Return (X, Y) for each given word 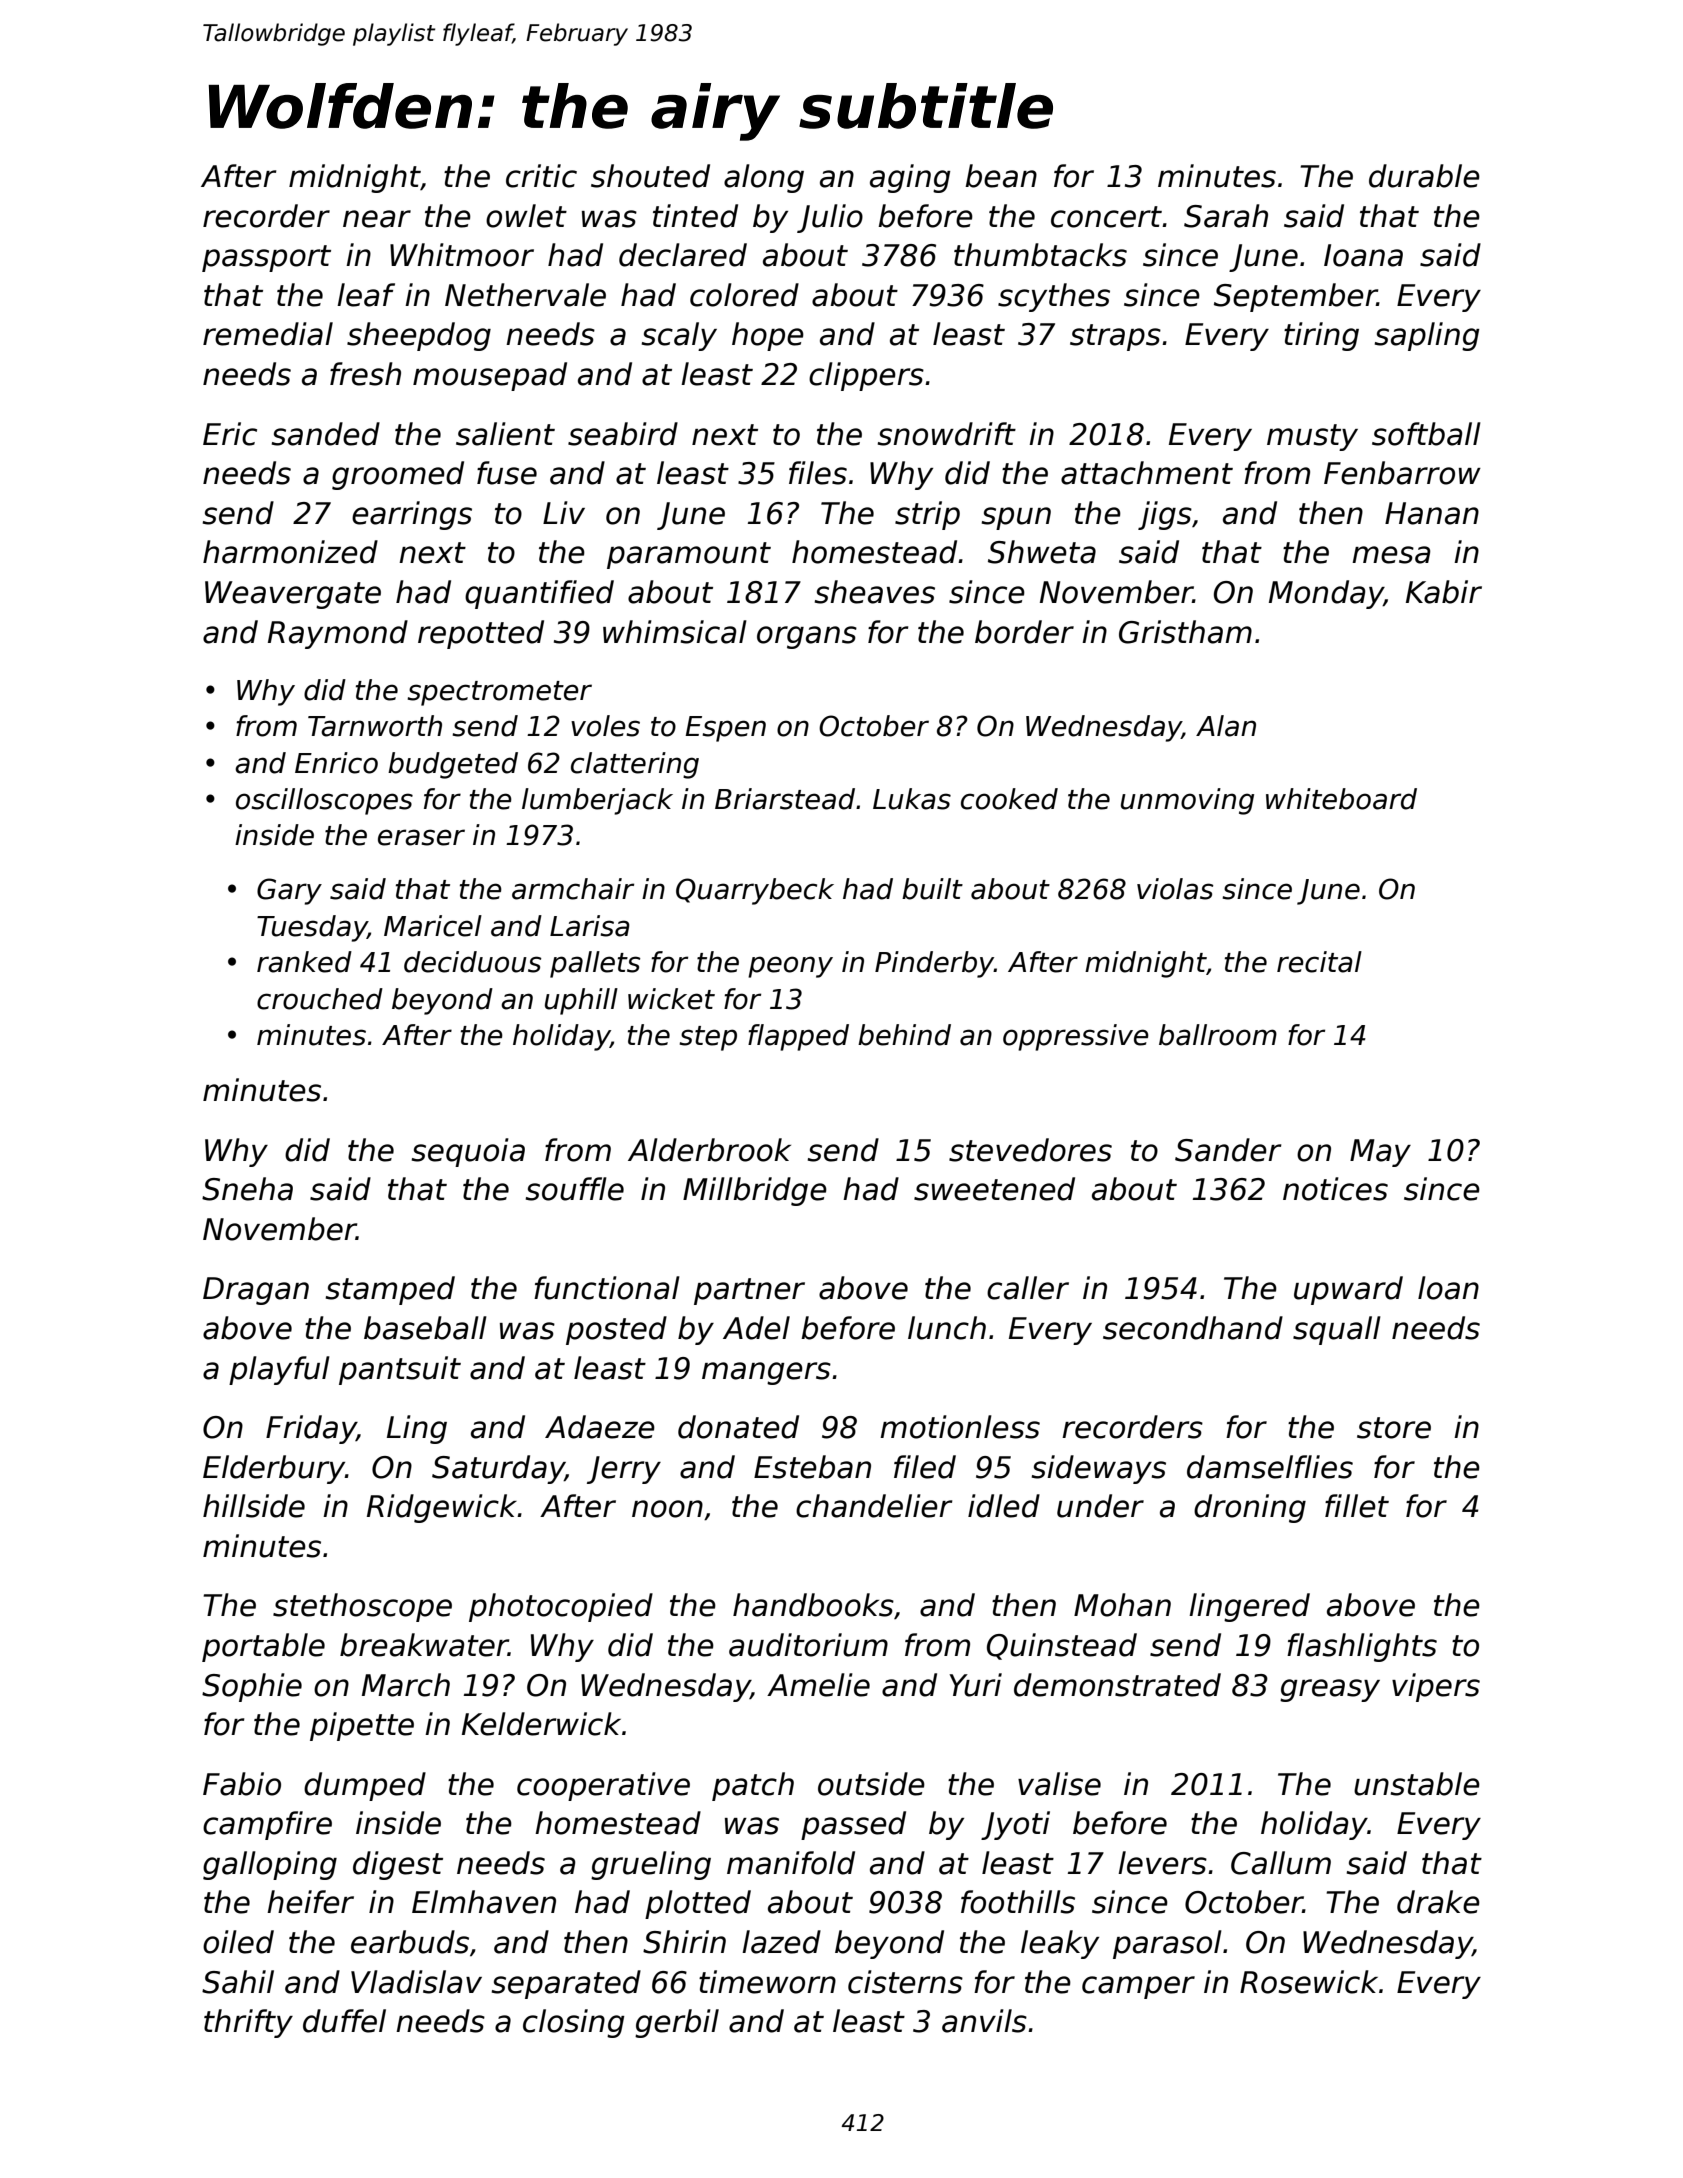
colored (744, 295)
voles (605, 726)
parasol (1167, 1944)
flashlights (1362, 1647)
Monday (1326, 594)
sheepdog (419, 336)
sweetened (994, 1189)
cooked (1009, 799)
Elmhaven (484, 1902)
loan (1448, 1288)
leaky (1060, 1944)
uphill (581, 1001)
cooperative (603, 1786)
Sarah (1226, 216)
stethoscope (362, 1607)
